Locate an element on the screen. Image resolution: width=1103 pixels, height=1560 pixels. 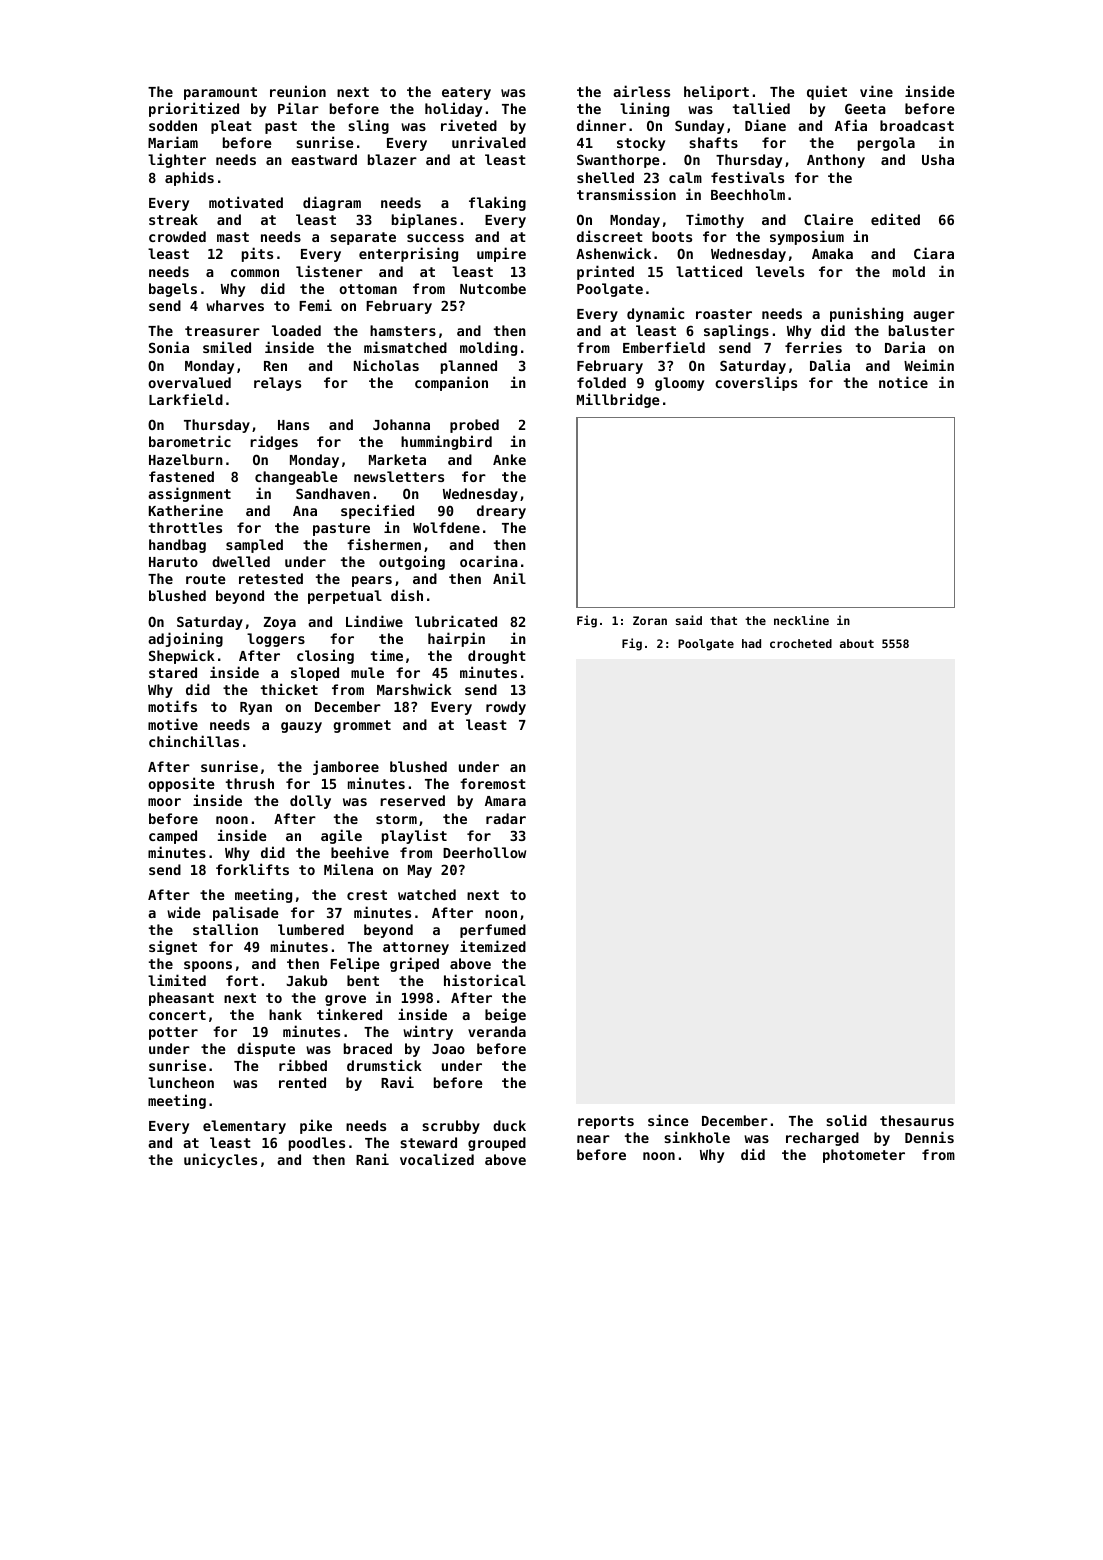
crocheted is located at coordinates (801, 643).
